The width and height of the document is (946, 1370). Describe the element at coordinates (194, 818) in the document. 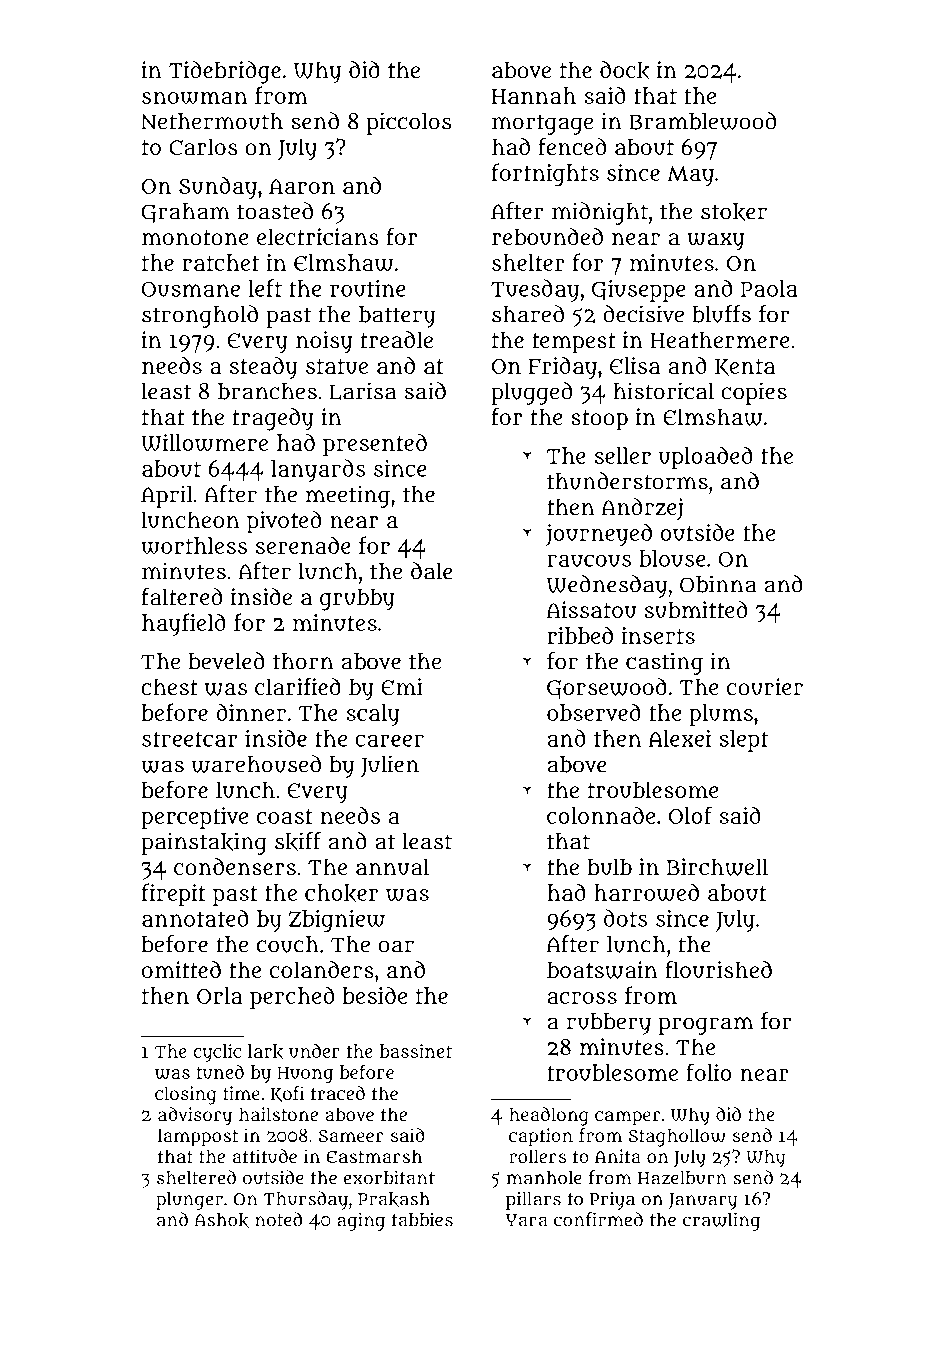

I see `perceptive` at that location.
